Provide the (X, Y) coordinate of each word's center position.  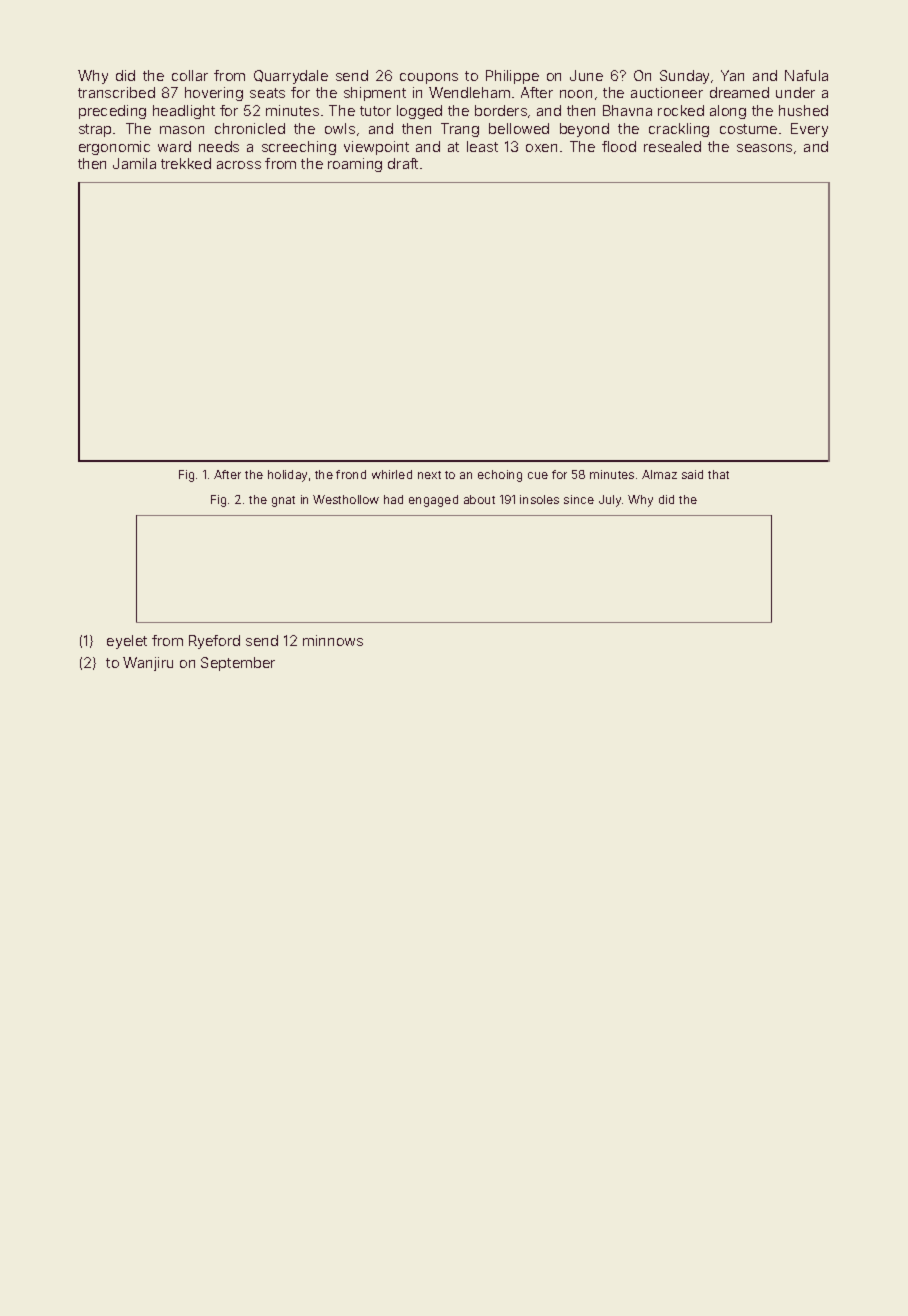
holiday (287, 476)
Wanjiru (148, 664)
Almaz (659, 474)
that (718, 474)
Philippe (512, 77)
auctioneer (667, 92)
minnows (333, 640)
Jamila (134, 163)
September (238, 664)
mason (182, 130)
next (429, 475)
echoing (500, 476)
